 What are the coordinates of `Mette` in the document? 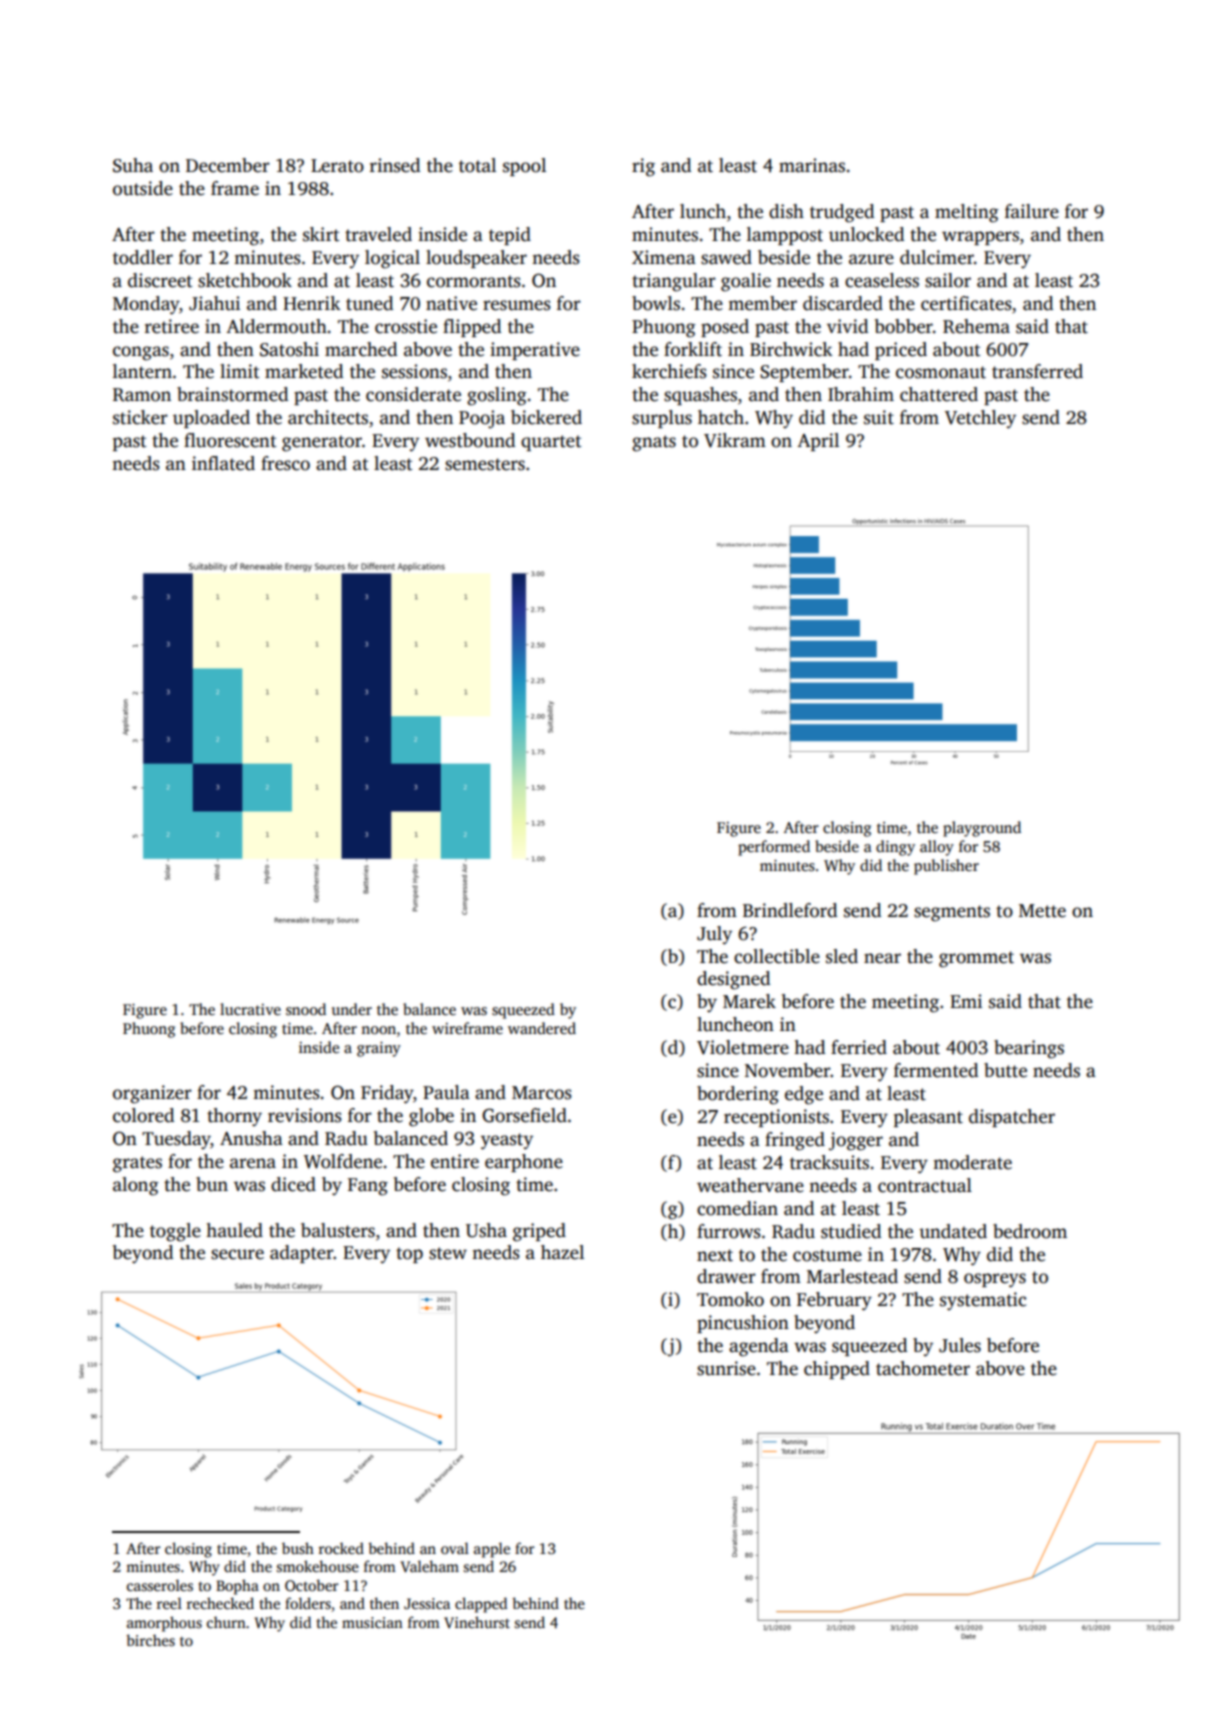 It's located at (1042, 911).
